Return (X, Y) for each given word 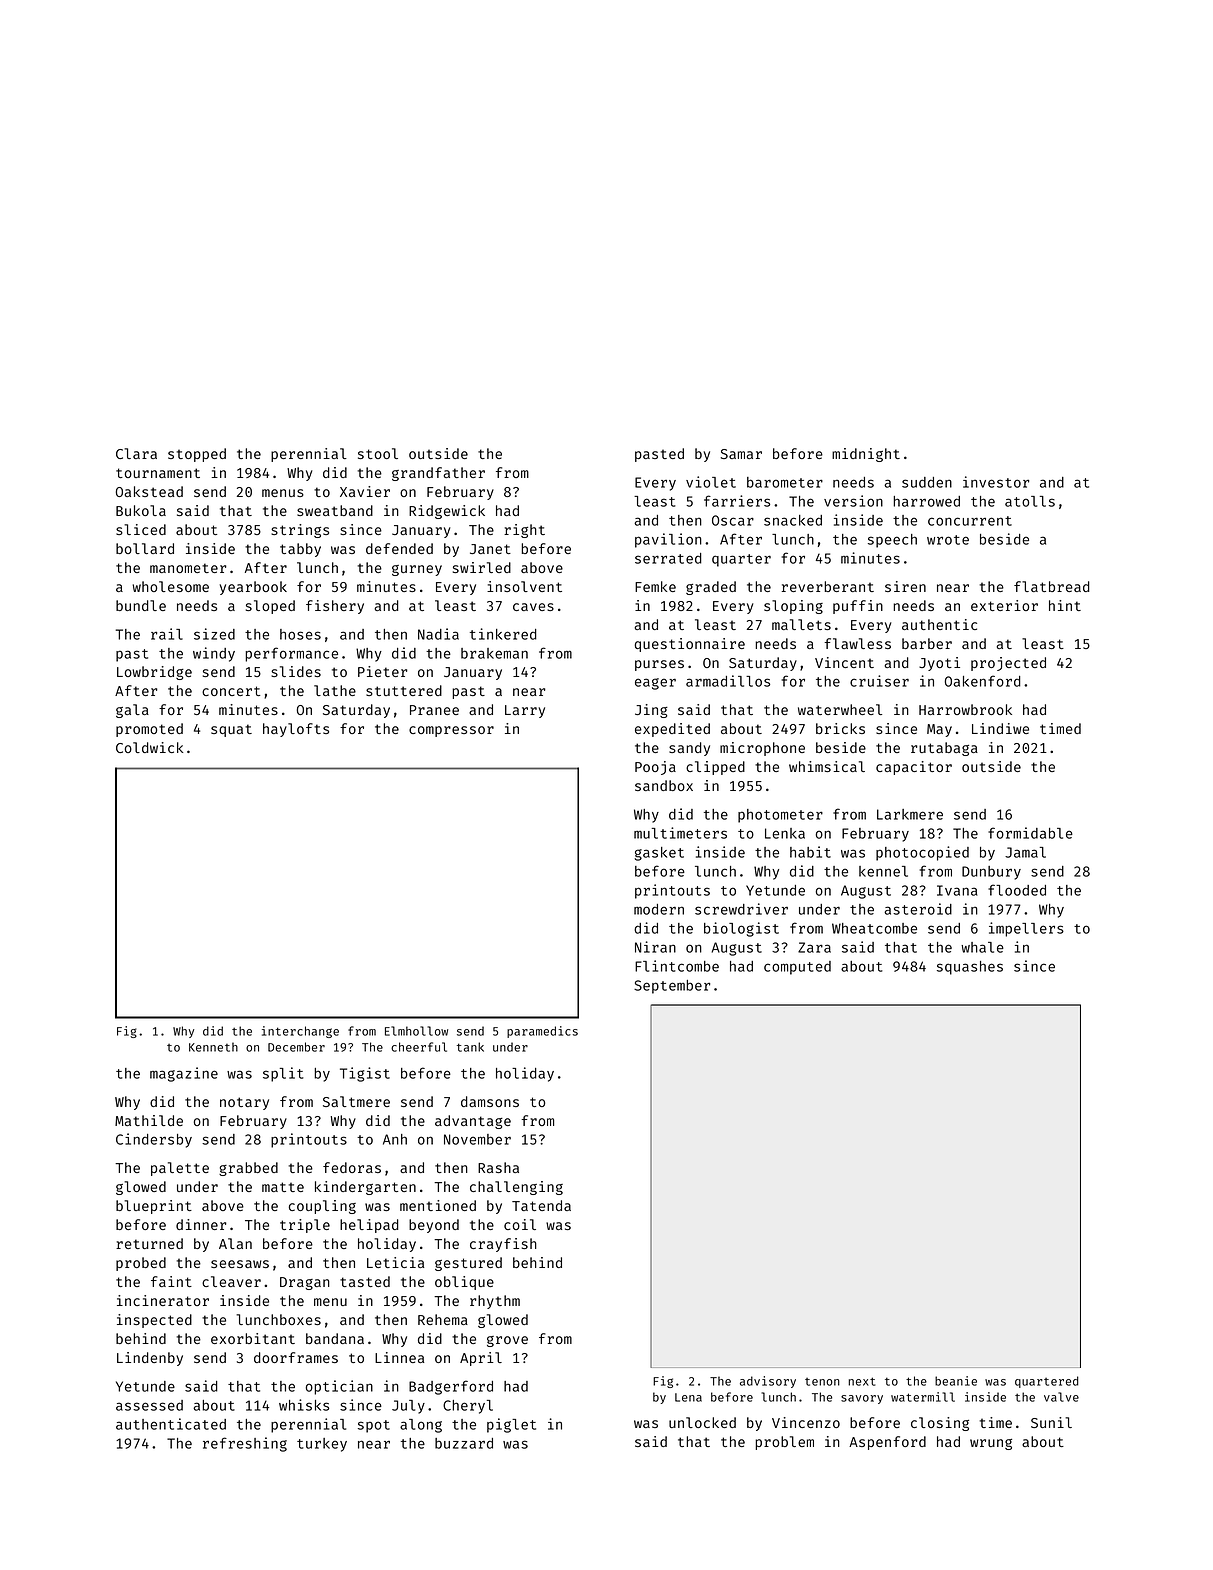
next (861, 1381)
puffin (858, 607)
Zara (814, 947)
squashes (970, 968)
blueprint (154, 1207)
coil (520, 1224)
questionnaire (690, 645)
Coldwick (149, 747)
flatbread (1052, 586)
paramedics (542, 1032)
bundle (141, 605)
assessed (149, 1405)
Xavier (365, 491)
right (524, 531)
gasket (659, 854)
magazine (184, 1074)
